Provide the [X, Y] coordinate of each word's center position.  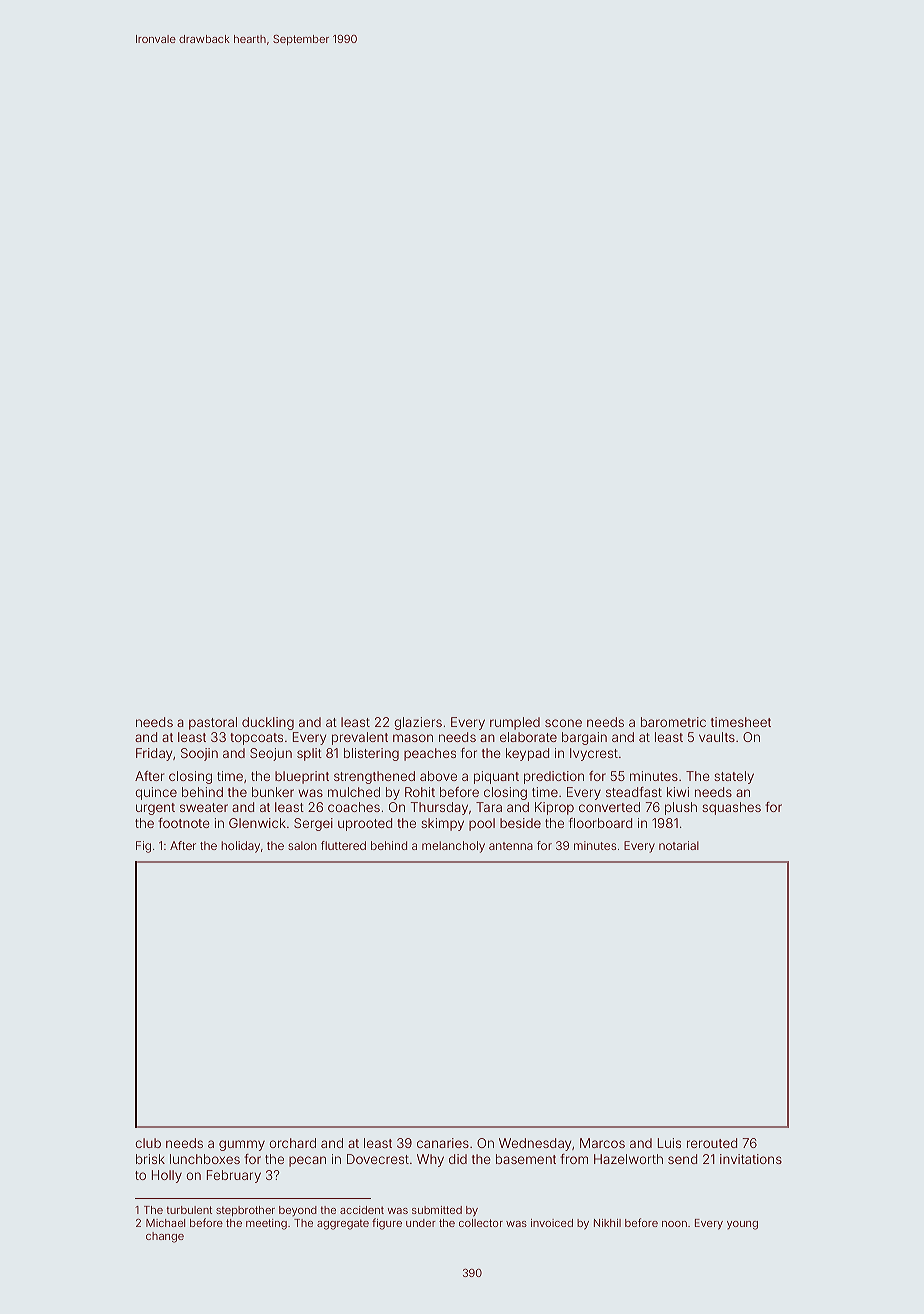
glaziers [418, 723]
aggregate [343, 1224]
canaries [443, 1143]
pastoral [213, 723]
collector [481, 1223]
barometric [673, 722]
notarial [679, 845]
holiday [240, 847]
